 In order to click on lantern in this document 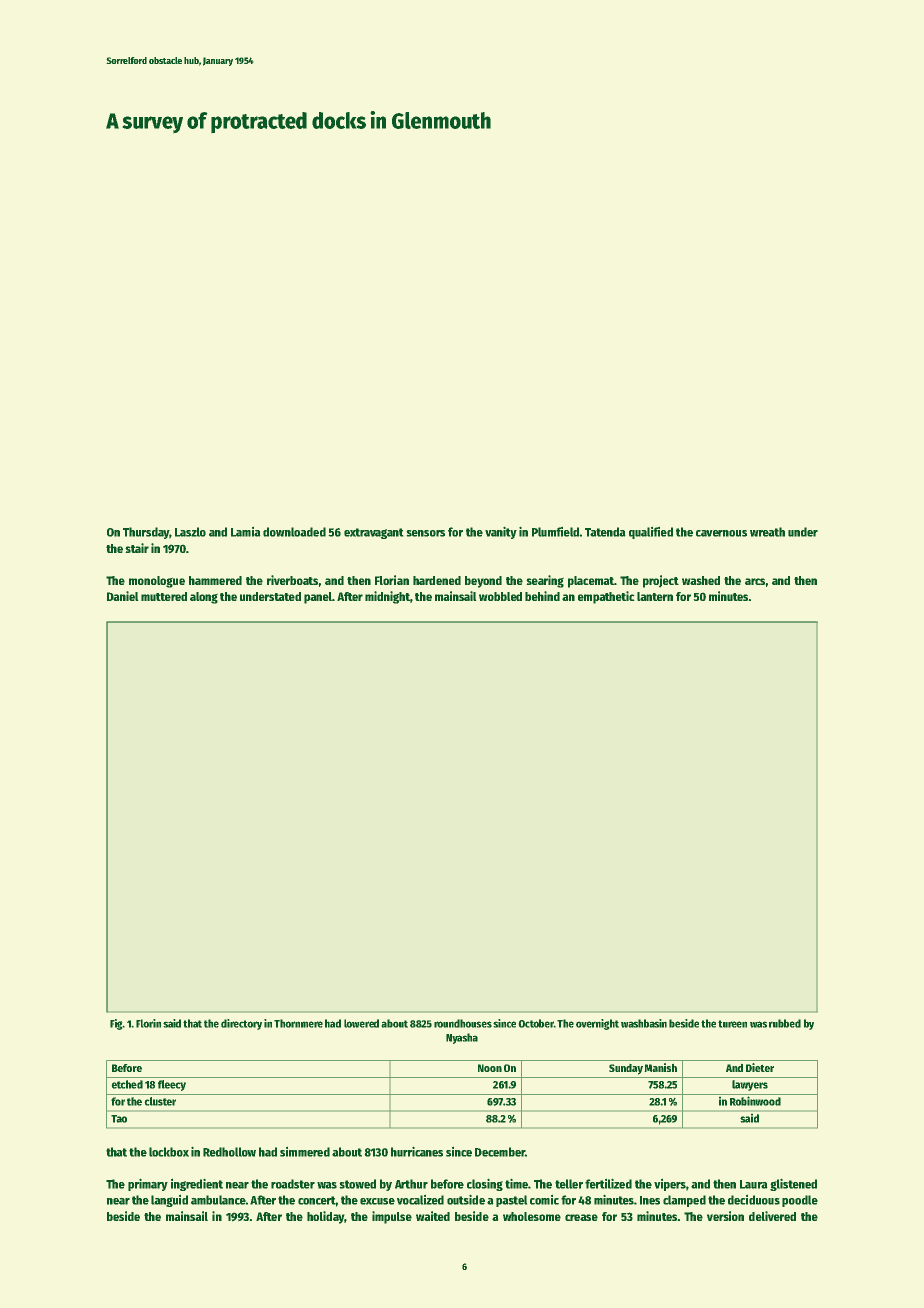, I will do `click(655, 596)`.
